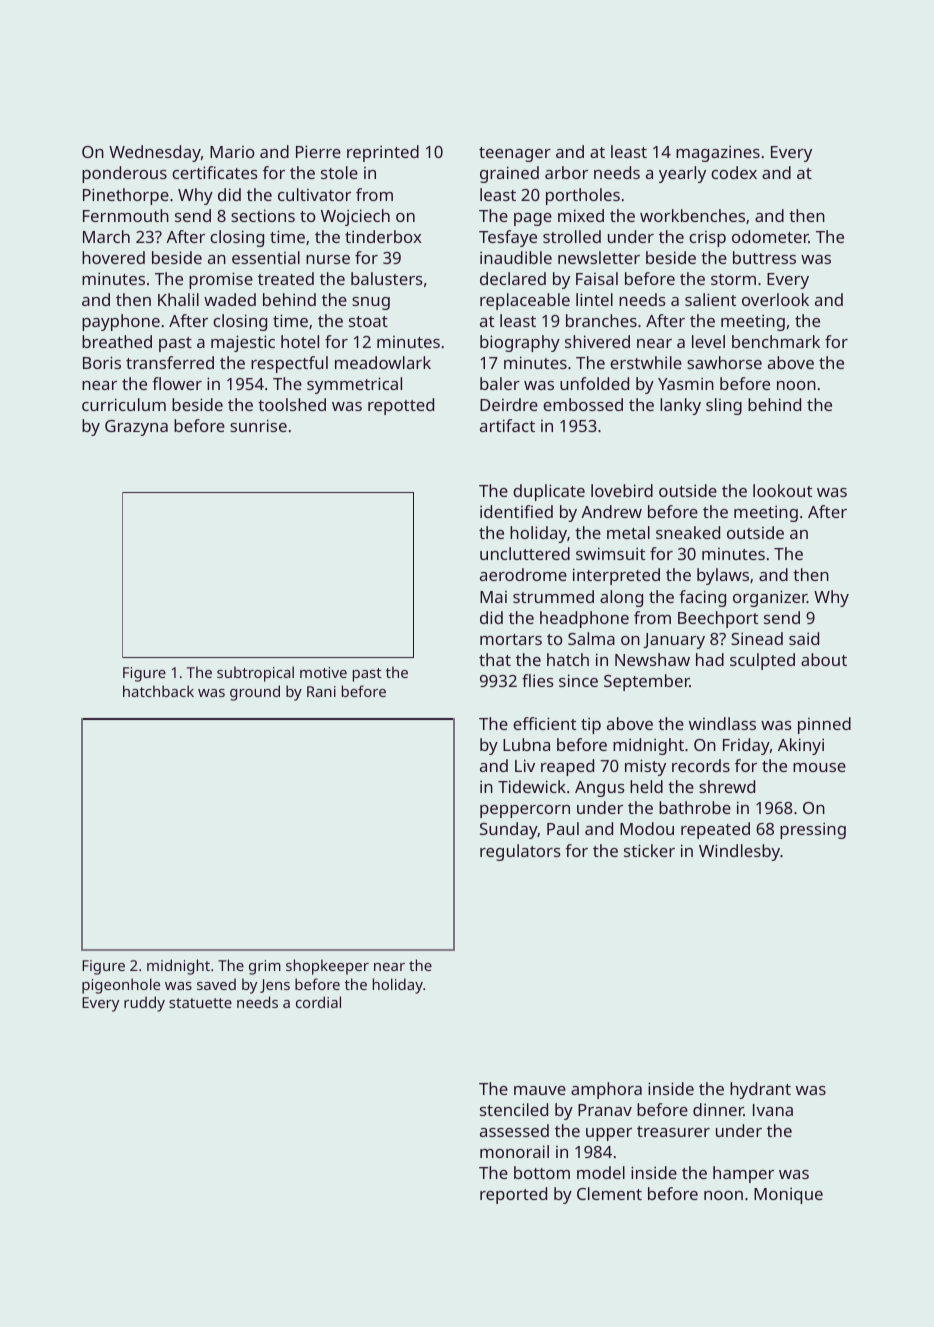 This page has width=934, height=1327. What do you see at coordinates (692, 215) in the page?
I see `workbenches` at bounding box center [692, 215].
